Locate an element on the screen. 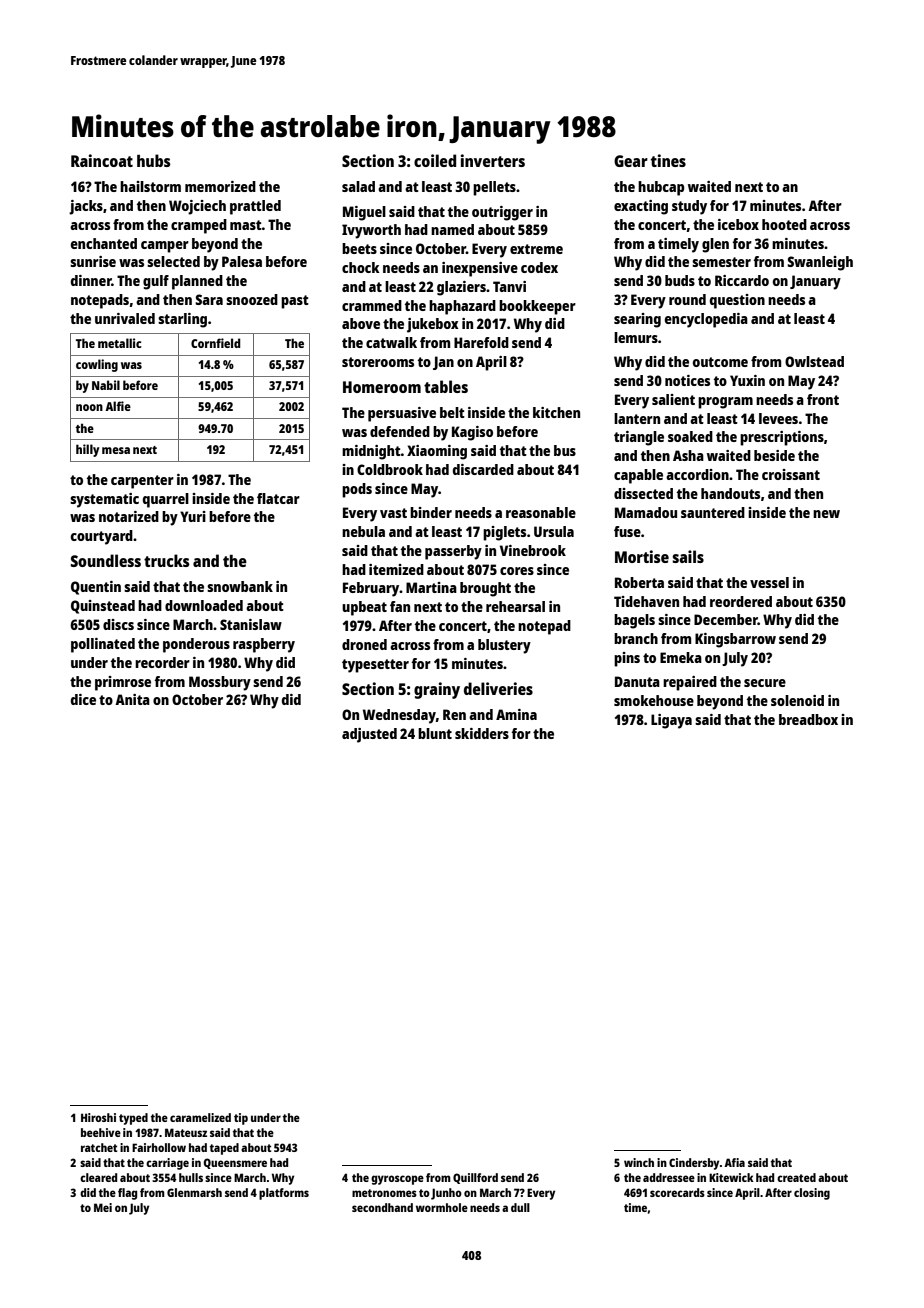  solenoid is located at coordinates (797, 700).
